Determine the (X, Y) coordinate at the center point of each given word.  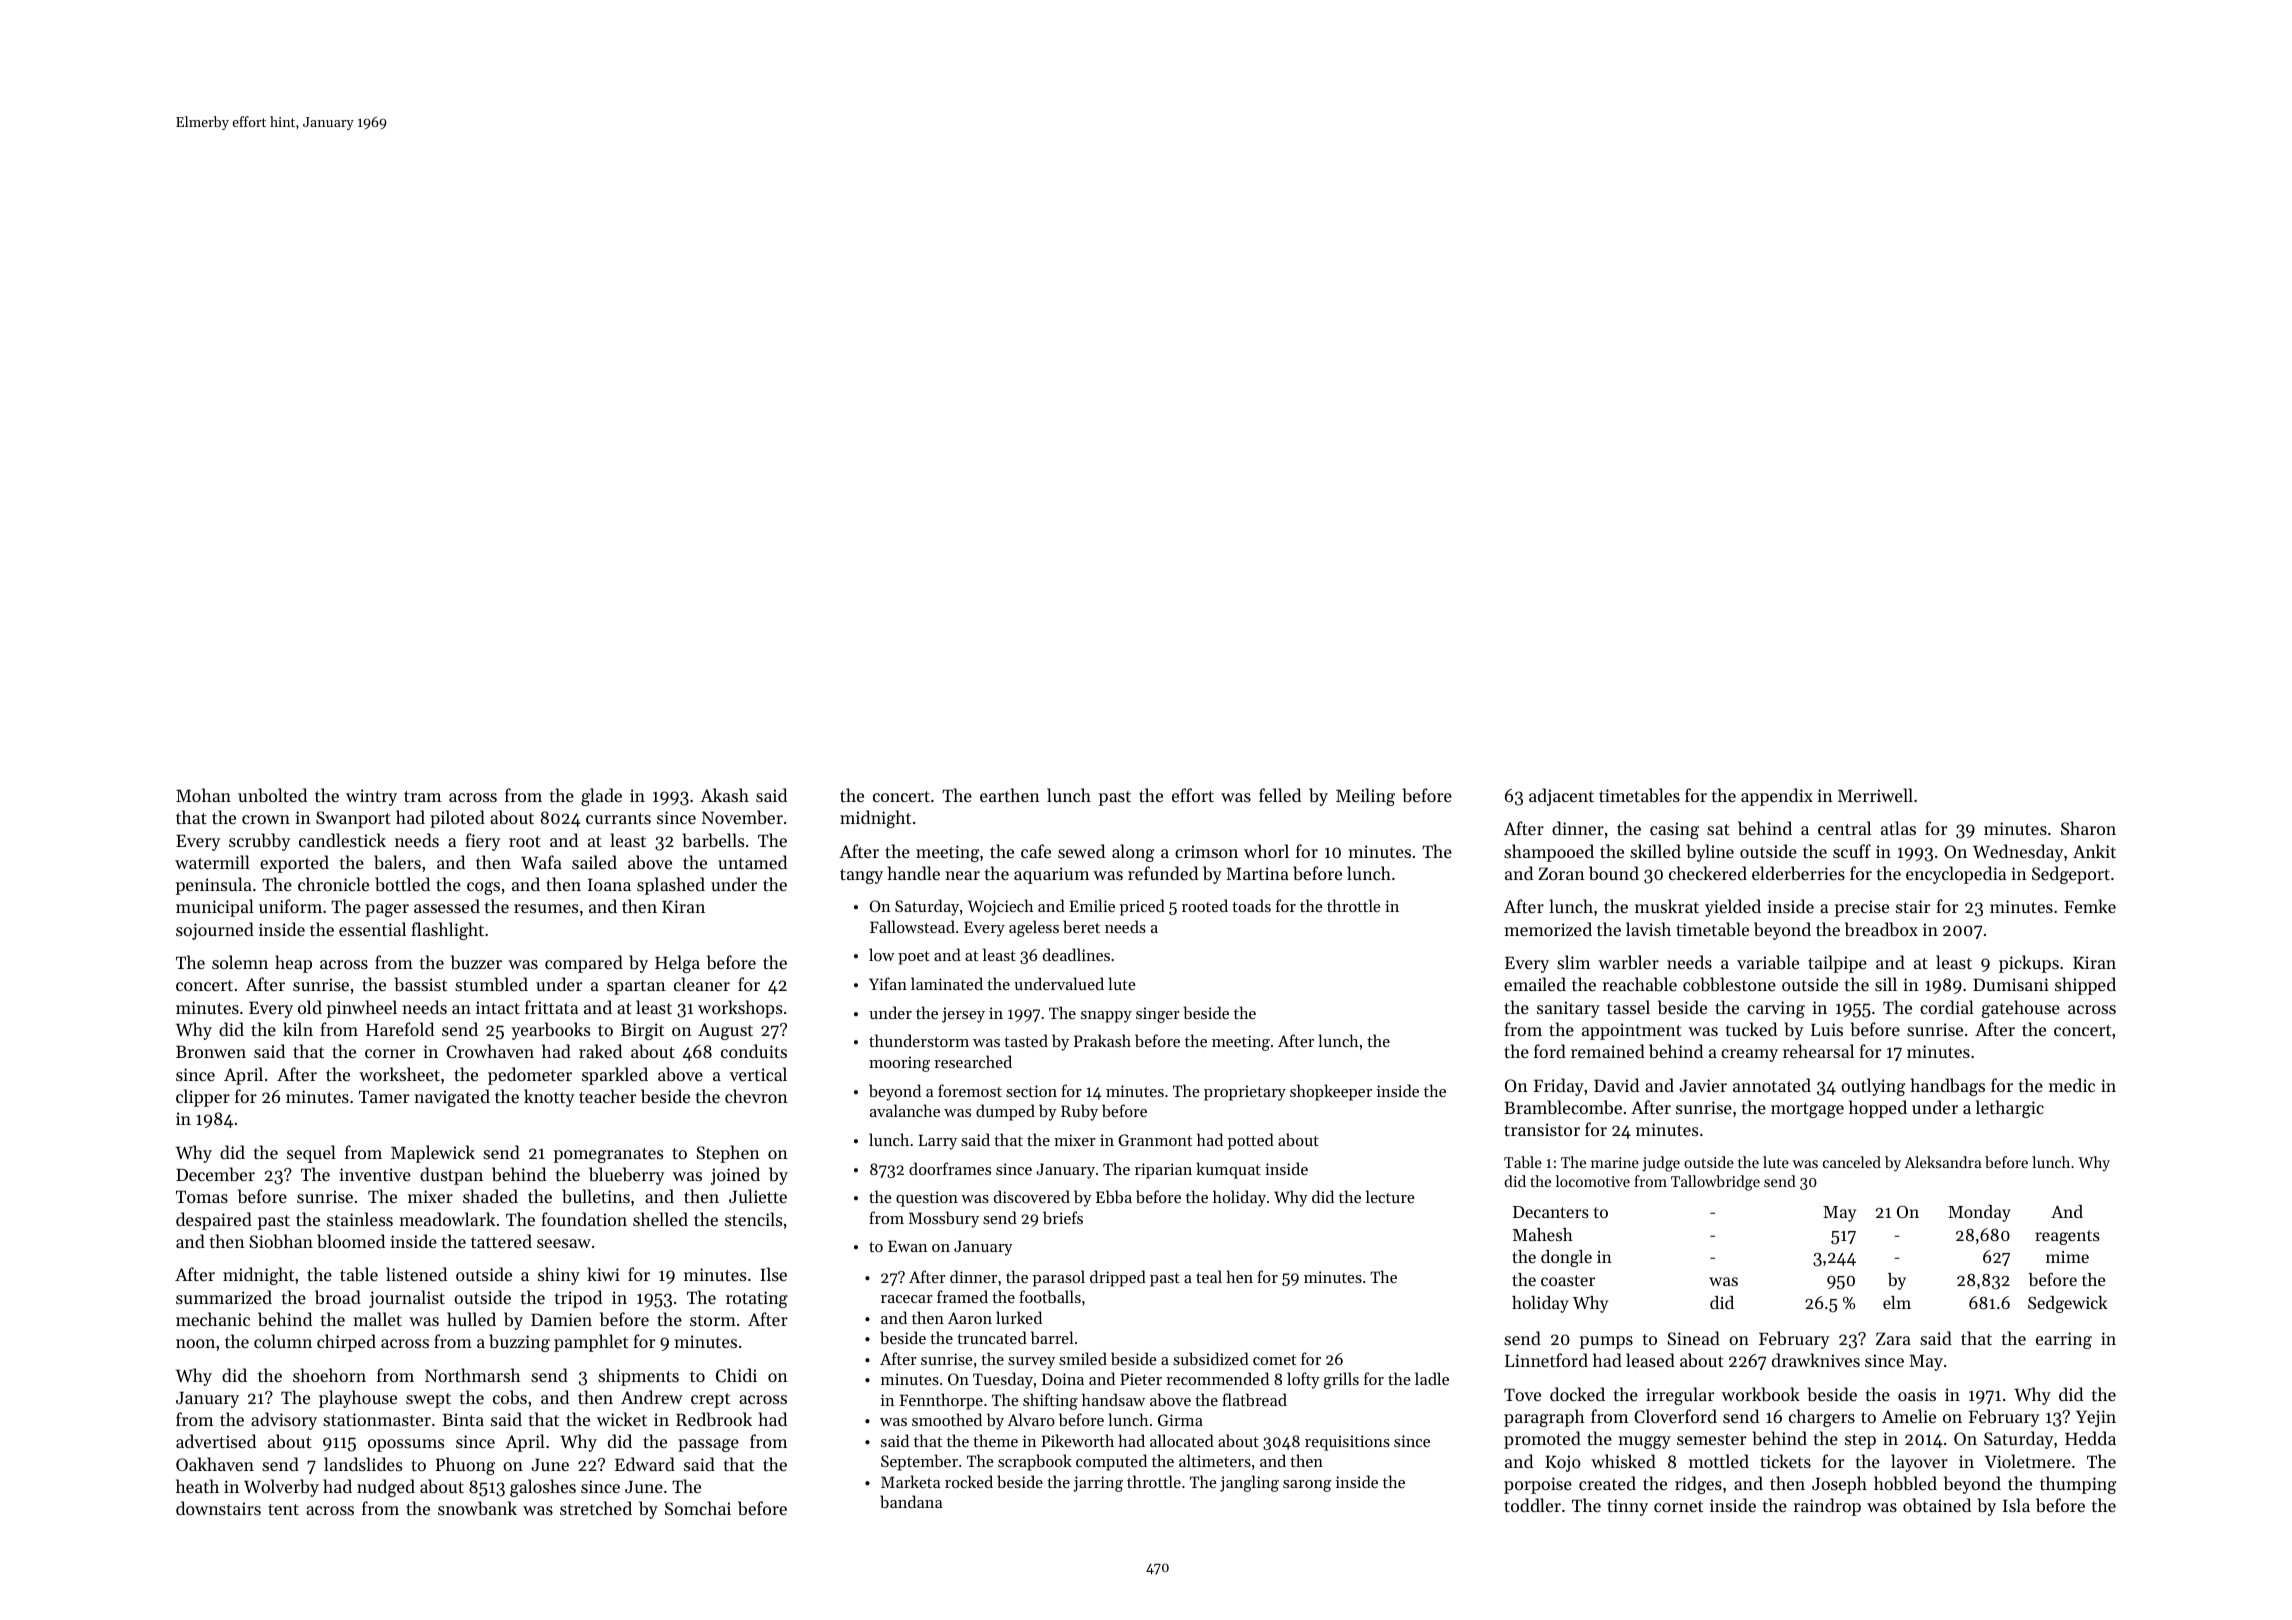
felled (1280, 795)
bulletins (596, 1196)
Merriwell (1875, 795)
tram (422, 796)
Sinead (1693, 1338)
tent (283, 1509)
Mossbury (944, 1219)
